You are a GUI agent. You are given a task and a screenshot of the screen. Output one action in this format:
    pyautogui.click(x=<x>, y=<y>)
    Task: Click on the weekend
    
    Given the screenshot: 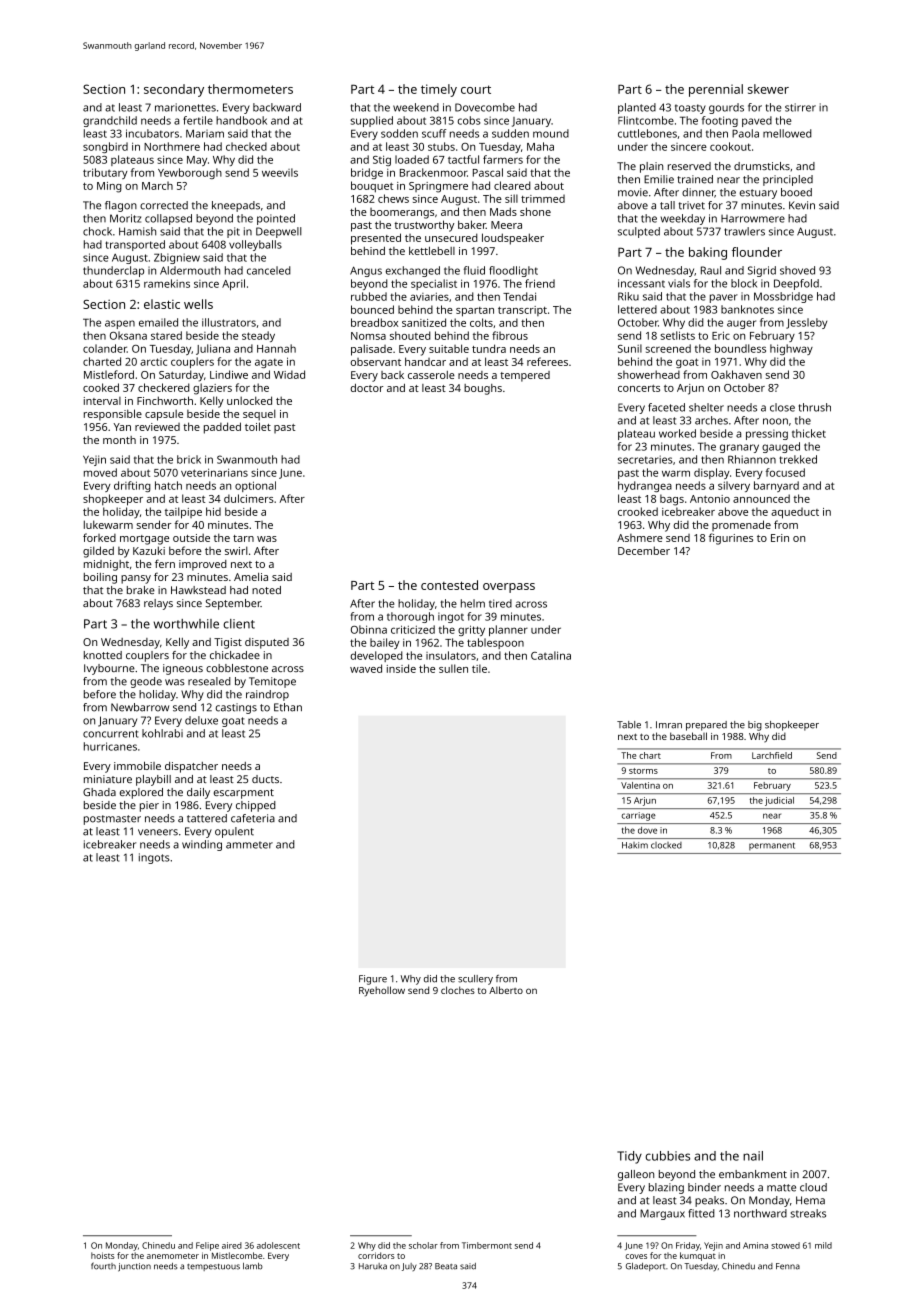 What is the action you would take?
    pyautogui.click(x=416, y=107)
